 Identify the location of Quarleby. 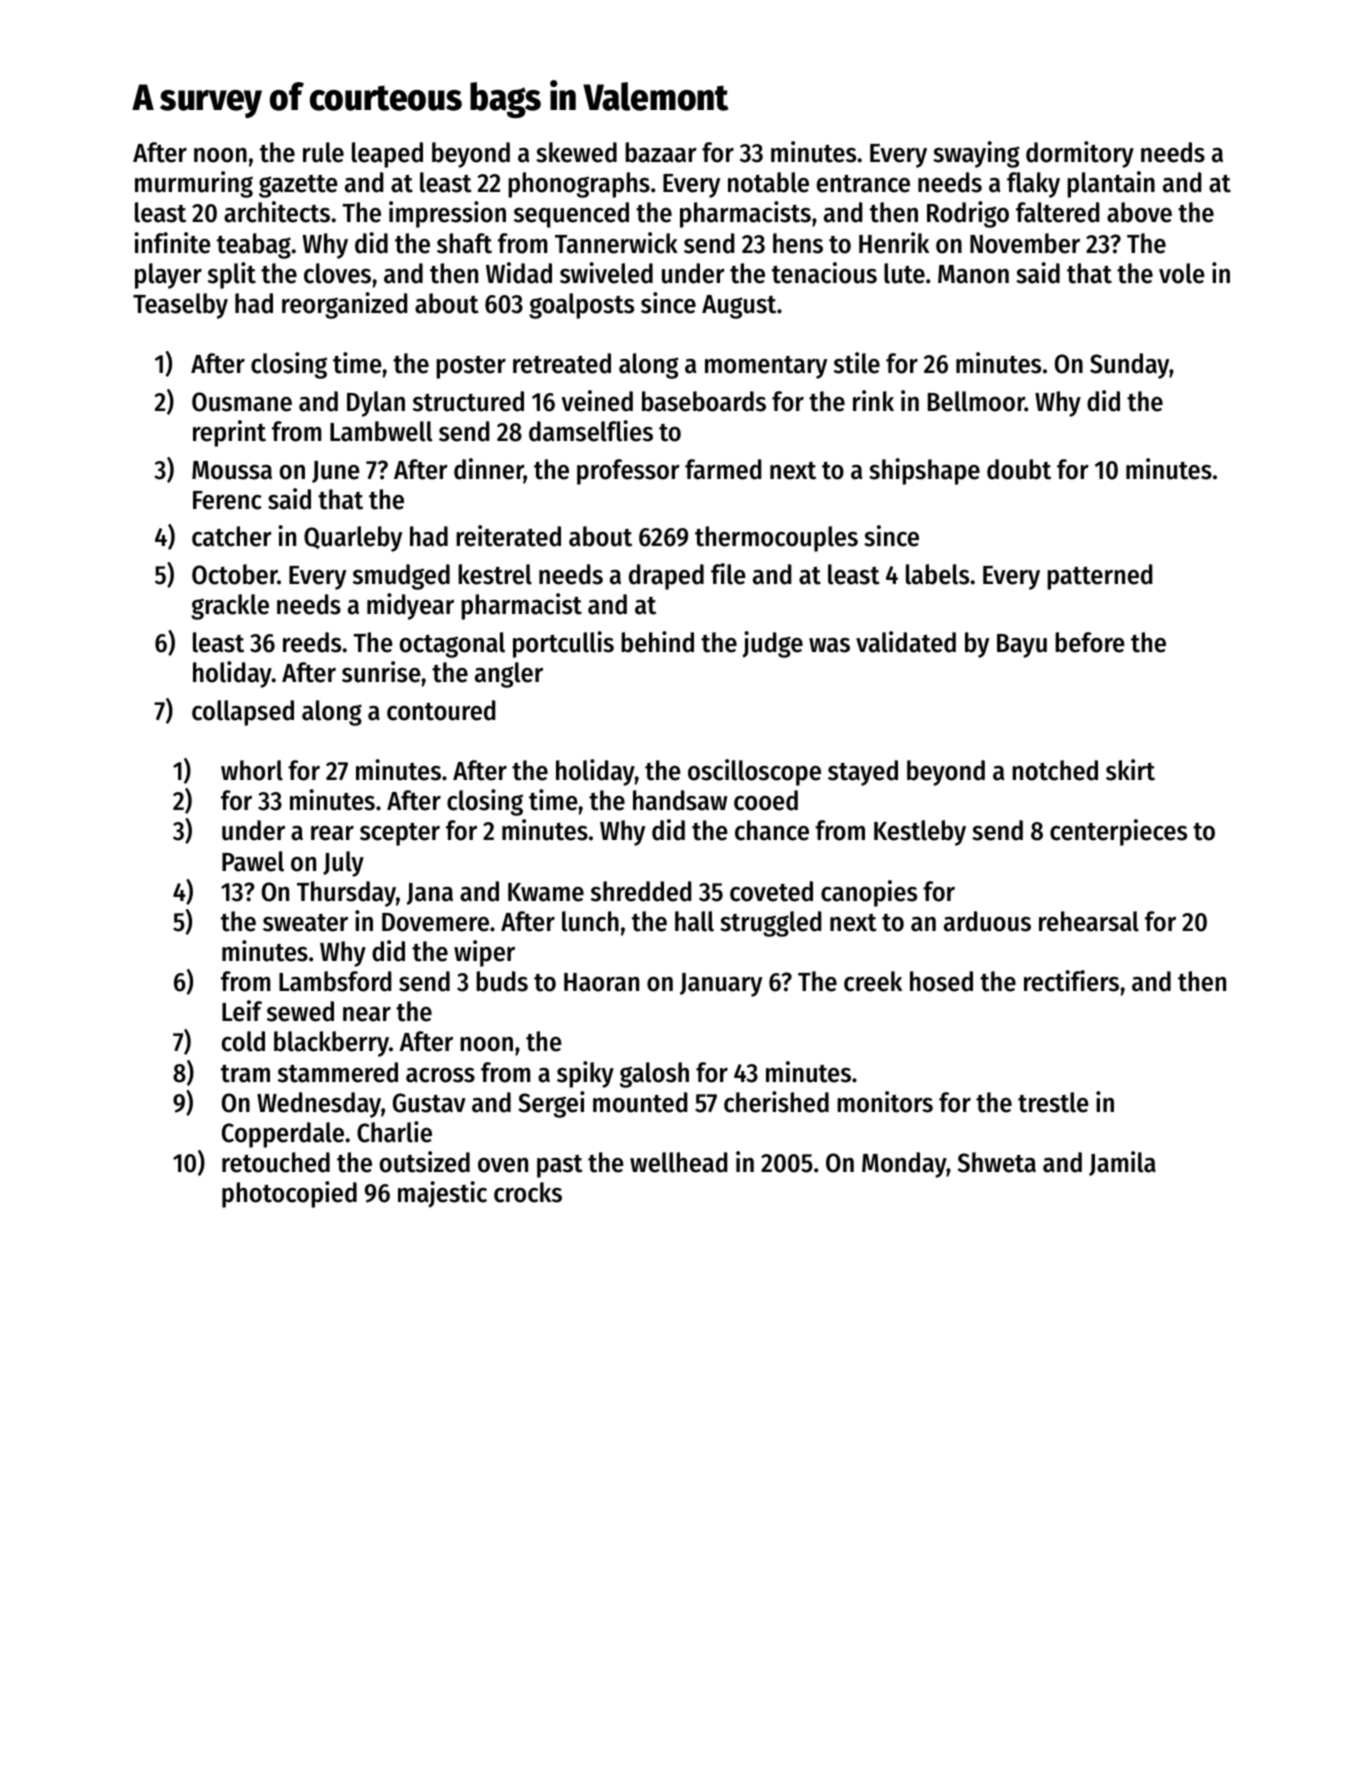
(353, 539).
